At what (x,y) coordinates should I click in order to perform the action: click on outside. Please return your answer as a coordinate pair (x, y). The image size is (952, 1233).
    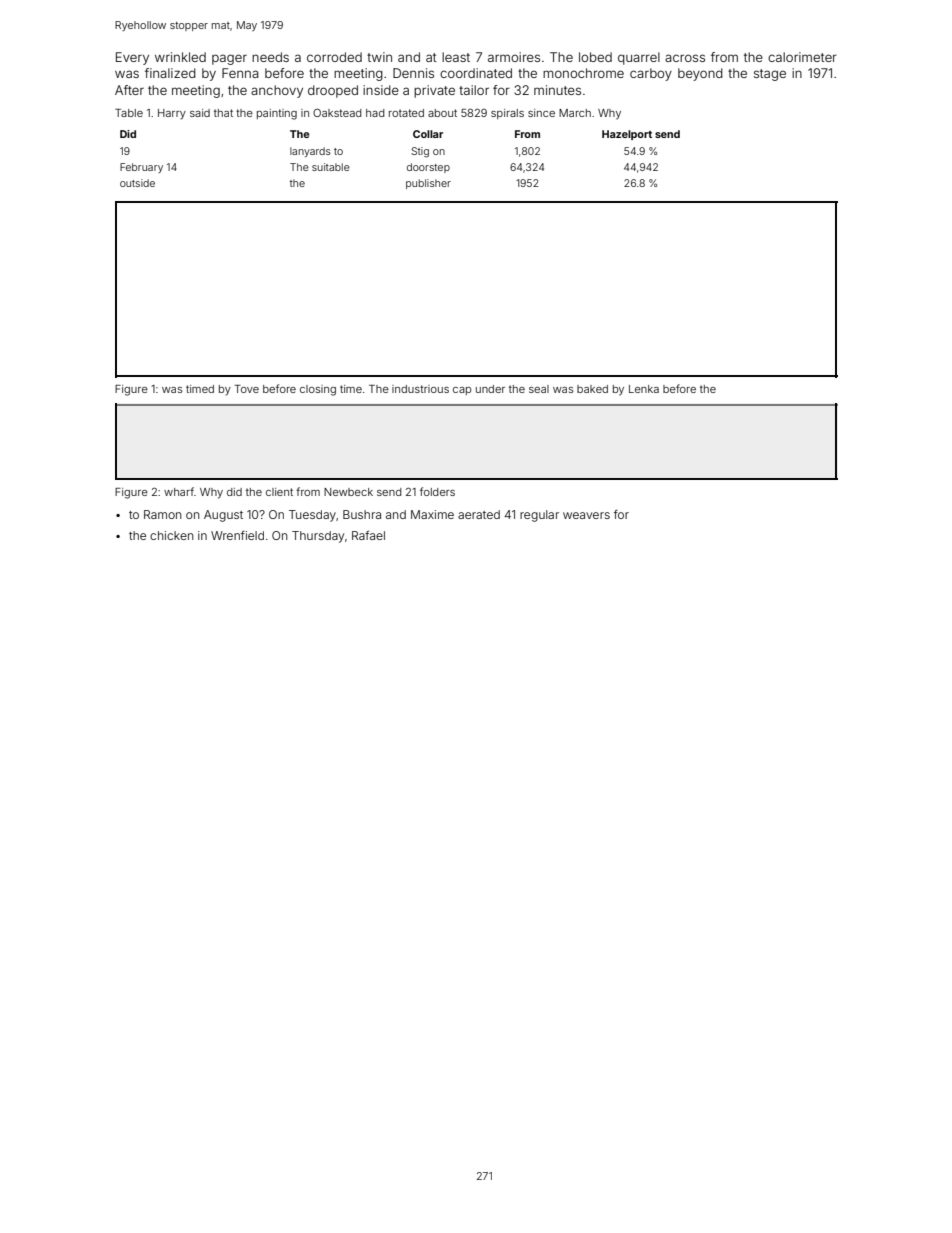
    Looking at the image, I should click on (137, 183).
